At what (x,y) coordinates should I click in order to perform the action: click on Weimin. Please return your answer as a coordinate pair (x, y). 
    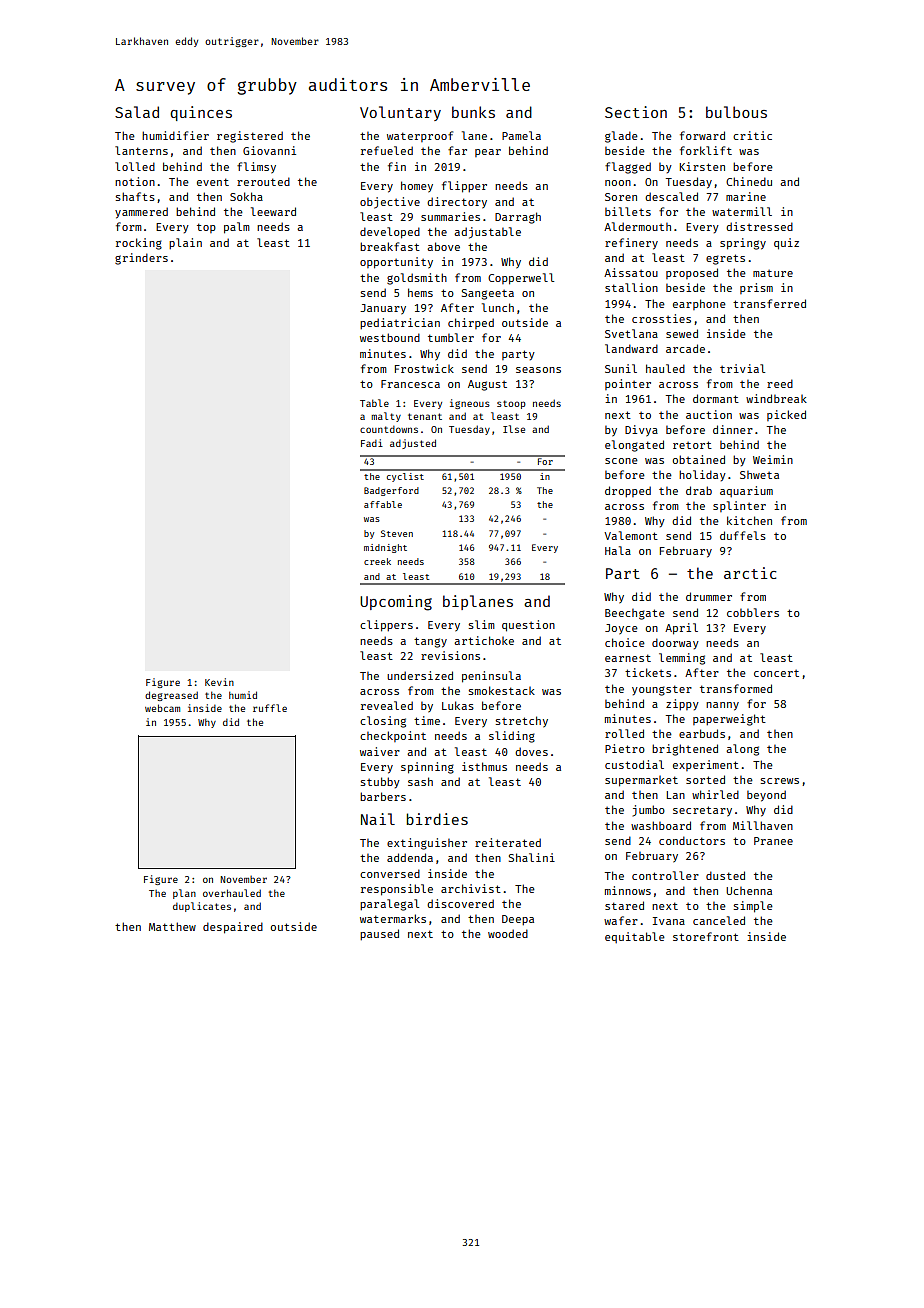
    Looking at the image, I should click on (773, 459).
